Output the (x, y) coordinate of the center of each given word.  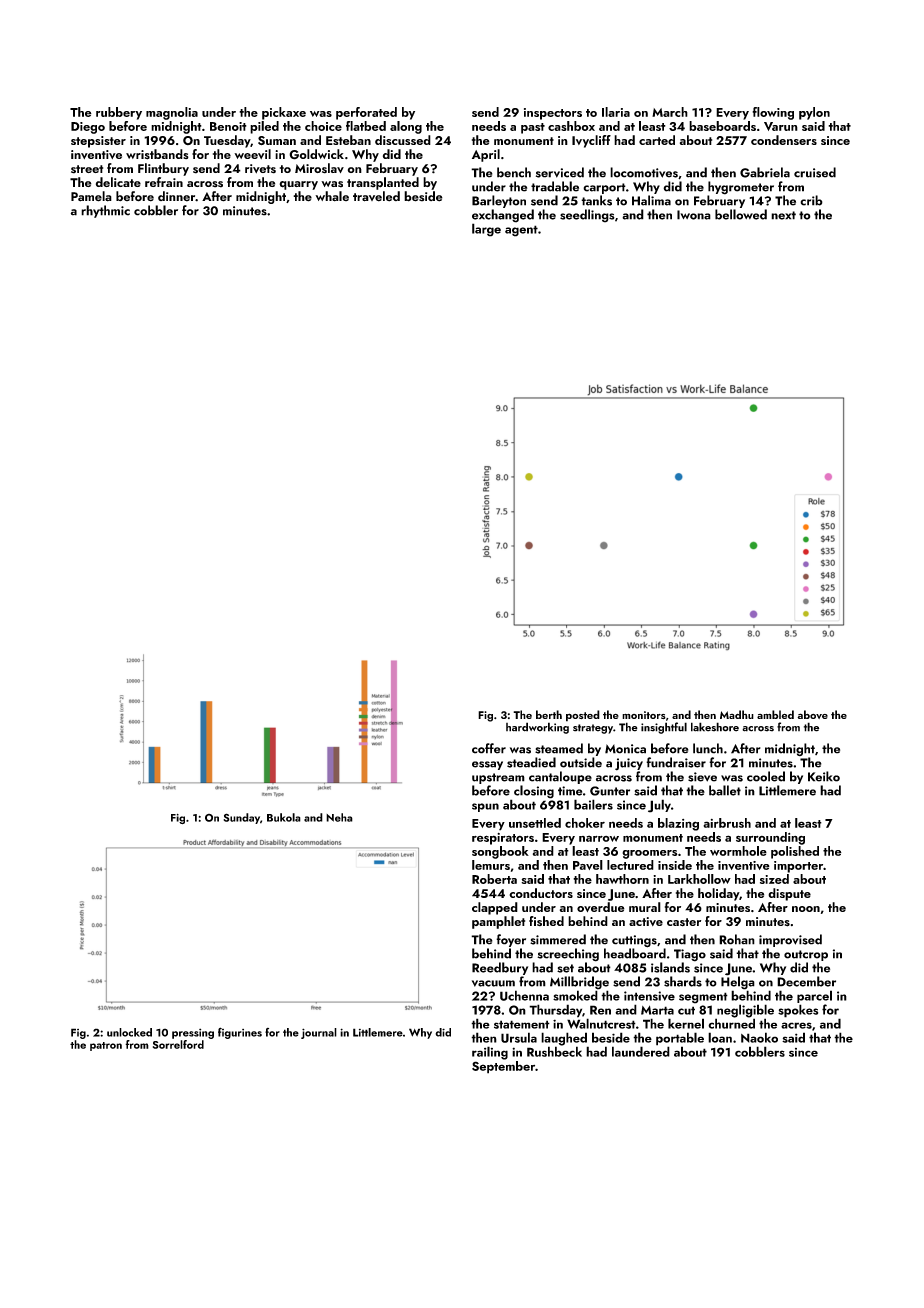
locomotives (644, 172)
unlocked (129, 1032)
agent (521, 231)
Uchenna (524, 995)
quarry (298, 185)
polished (795, 852)
